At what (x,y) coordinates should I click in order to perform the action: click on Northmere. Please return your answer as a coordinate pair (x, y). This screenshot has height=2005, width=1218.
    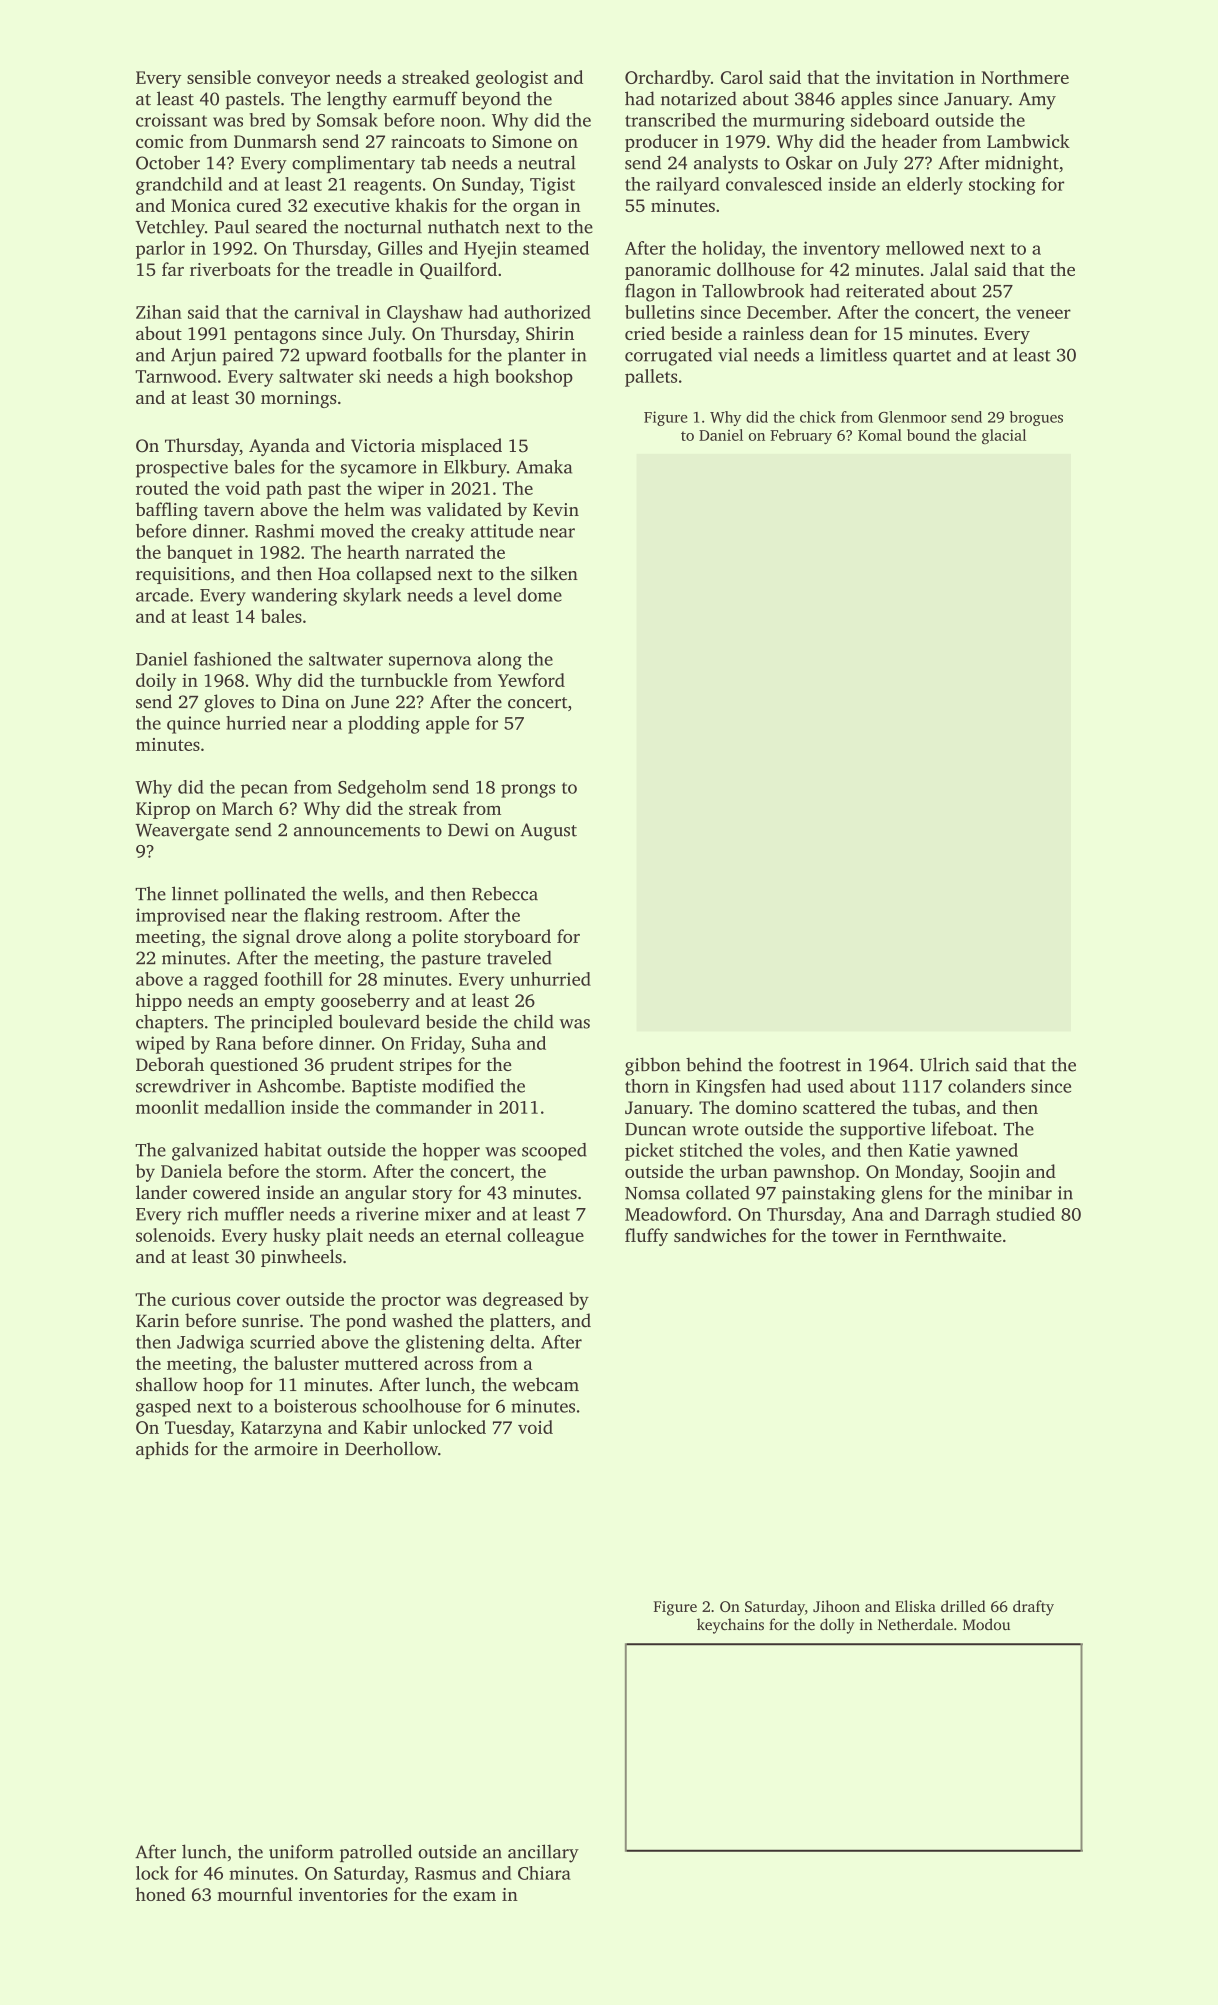
    Looking at the image, I should click on (1025, 77).
